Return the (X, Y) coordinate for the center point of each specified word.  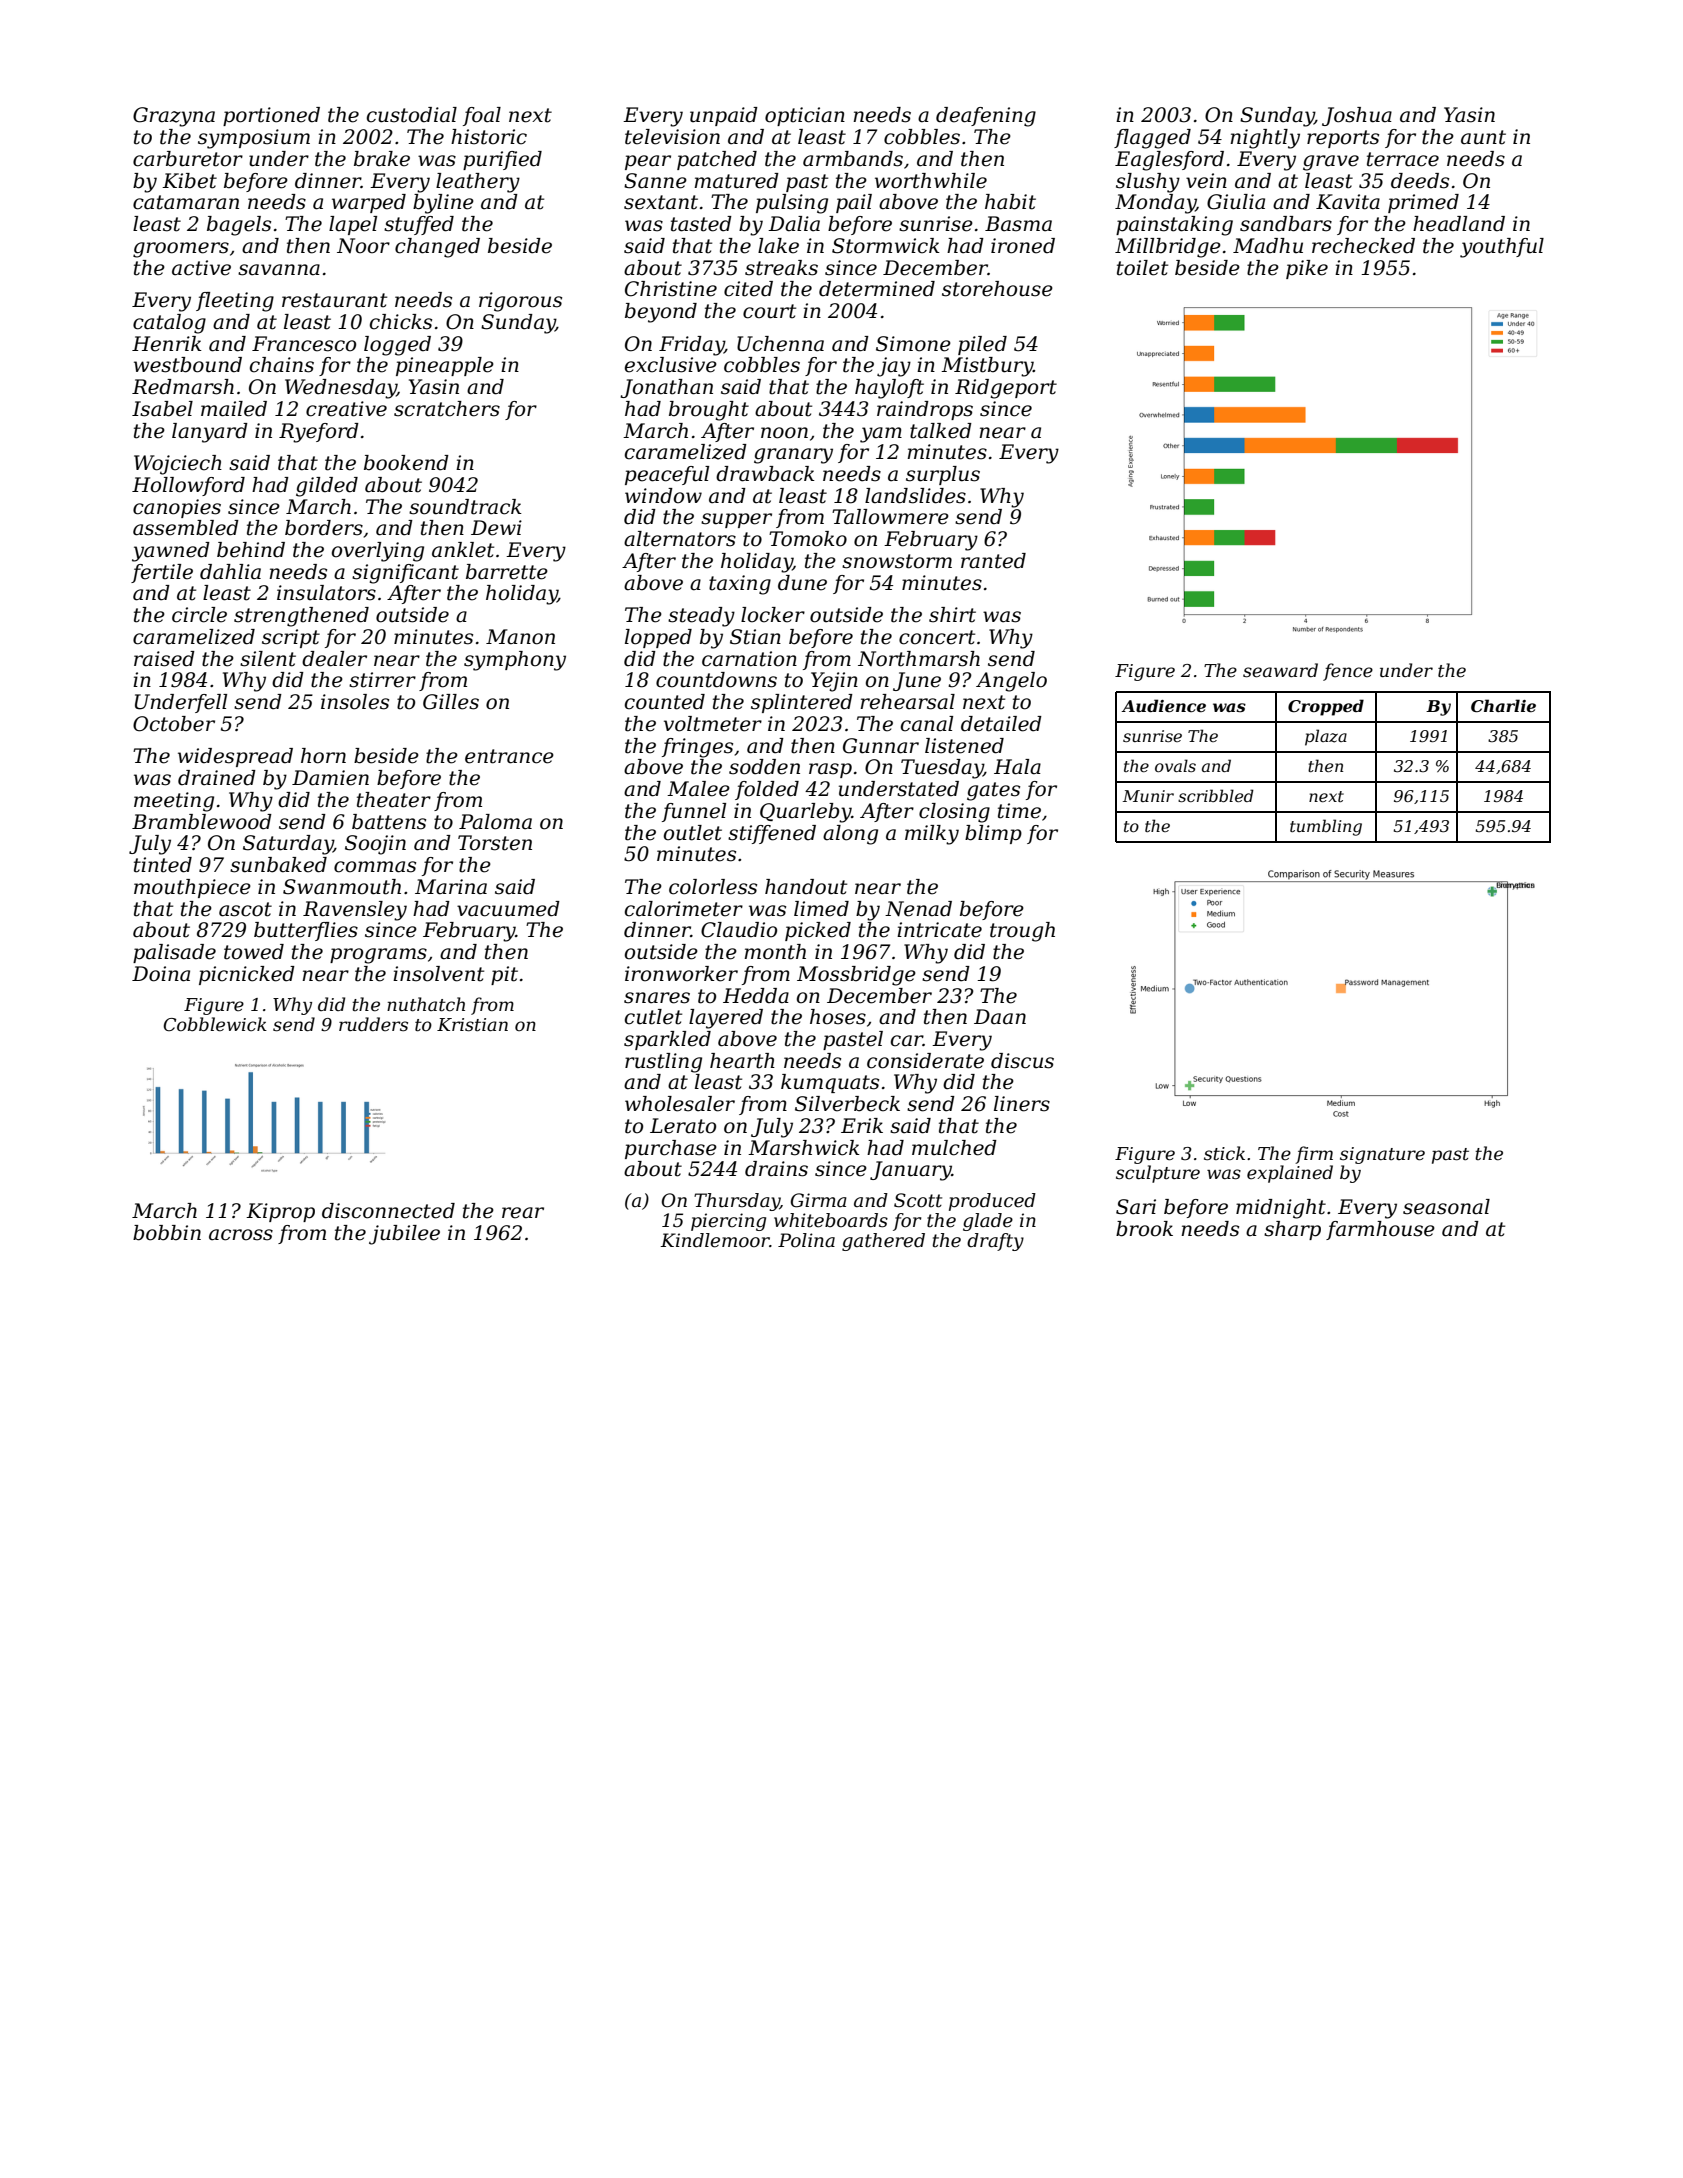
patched (717, 160)
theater (394, 800)
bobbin (167, 1233)
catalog (169, 324)
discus (1022, 1061)
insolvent (438, 974)
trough (1022, 932)
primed (1423, 203)
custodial (412, 115)
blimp (993, 834)
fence (1348, 672)
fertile (162, 573)
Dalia (794, 224)
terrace (1403, 159)
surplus (943, 475)
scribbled (1216, 795)
